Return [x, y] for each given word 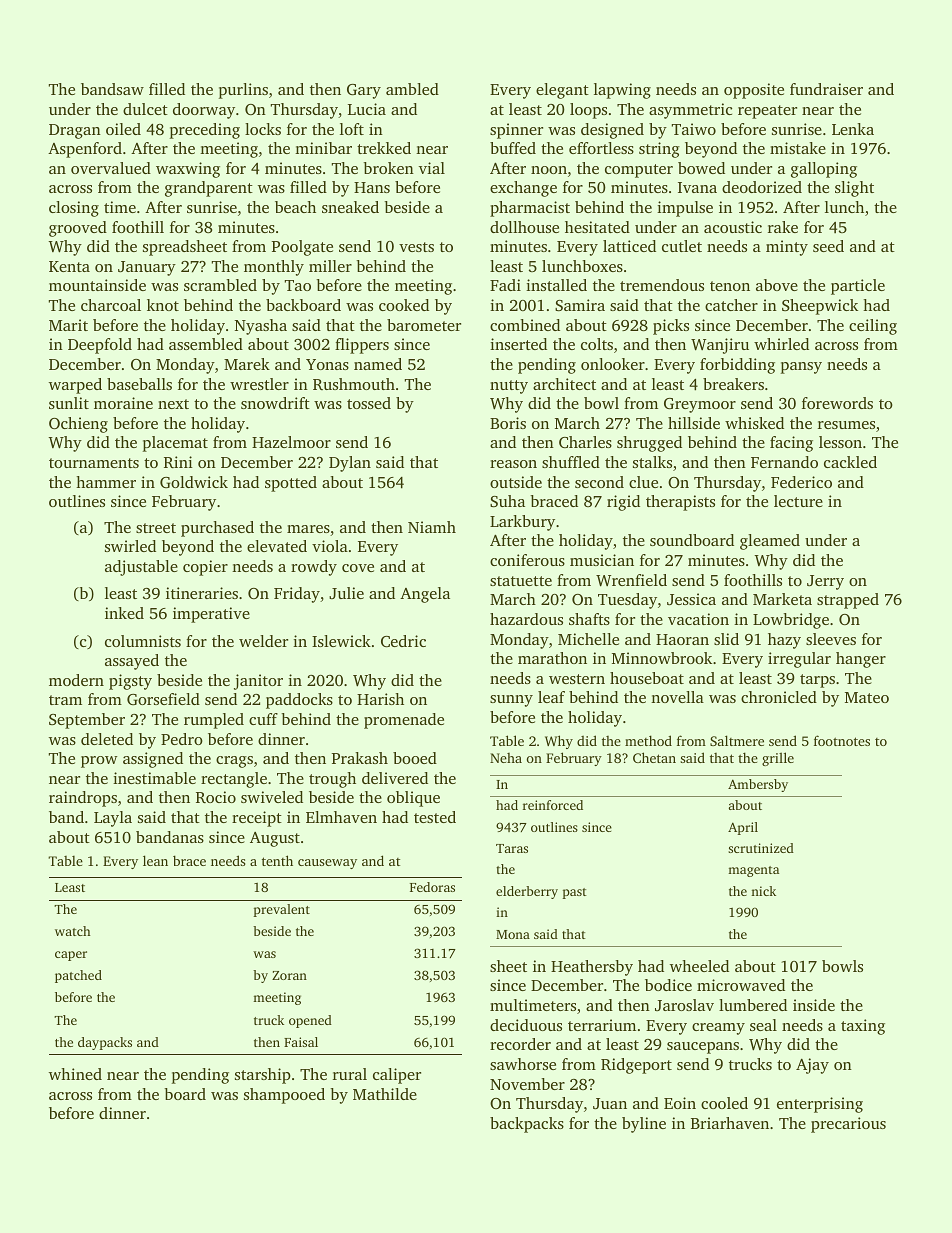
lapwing [622, 91]
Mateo [867, 697]
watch [73, 931]
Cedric [403, 641]
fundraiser [826, 89]
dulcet [145, 109]
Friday [297, 595]
